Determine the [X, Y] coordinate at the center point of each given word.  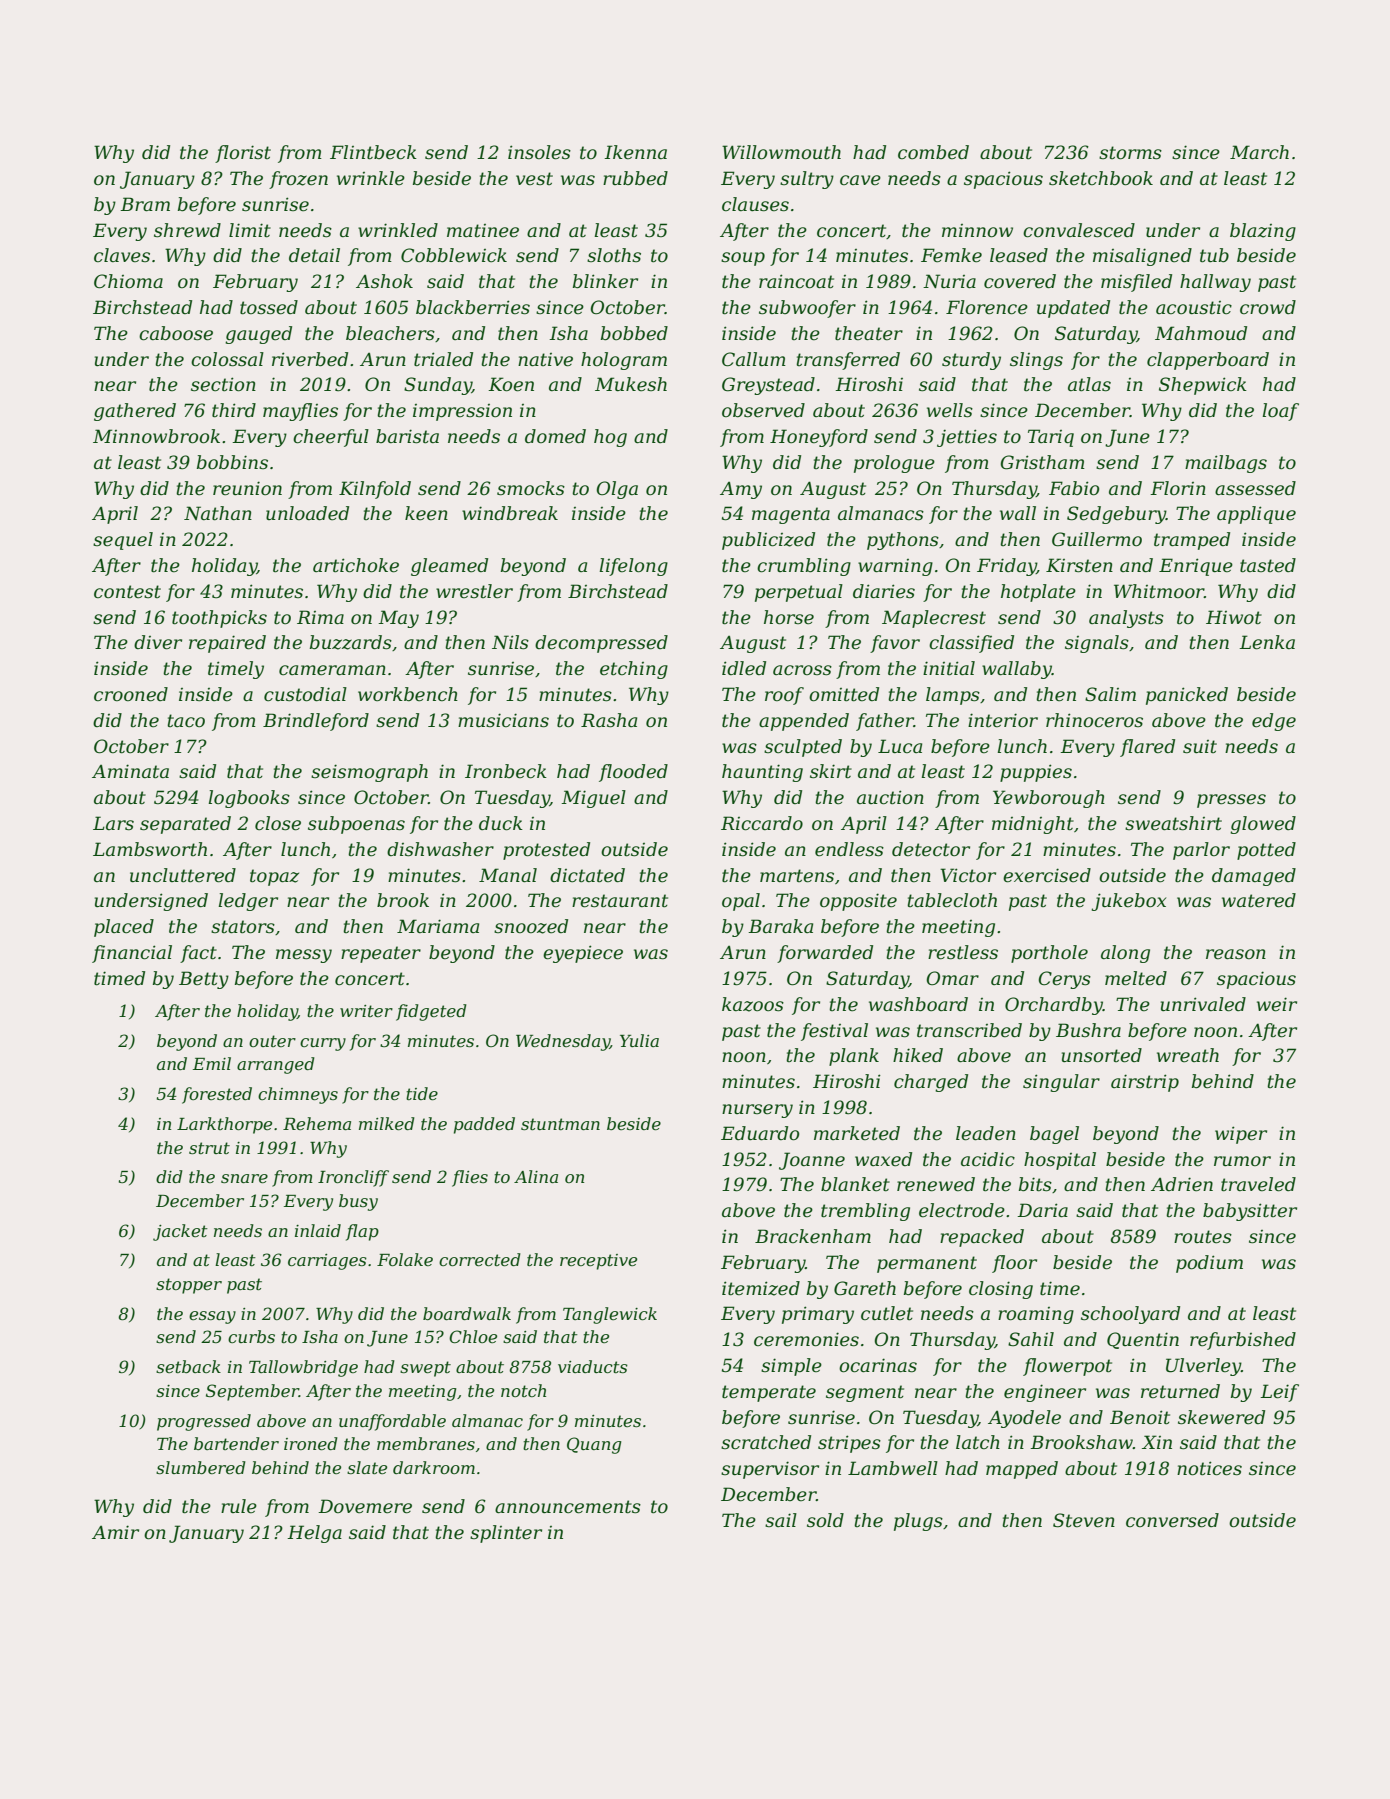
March [1259, 152]
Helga [314, 1534]
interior [1003, 720]
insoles [539, 152]
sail [781, 1520]
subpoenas [356, 825]
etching [634, 670]
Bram [145, 204]
